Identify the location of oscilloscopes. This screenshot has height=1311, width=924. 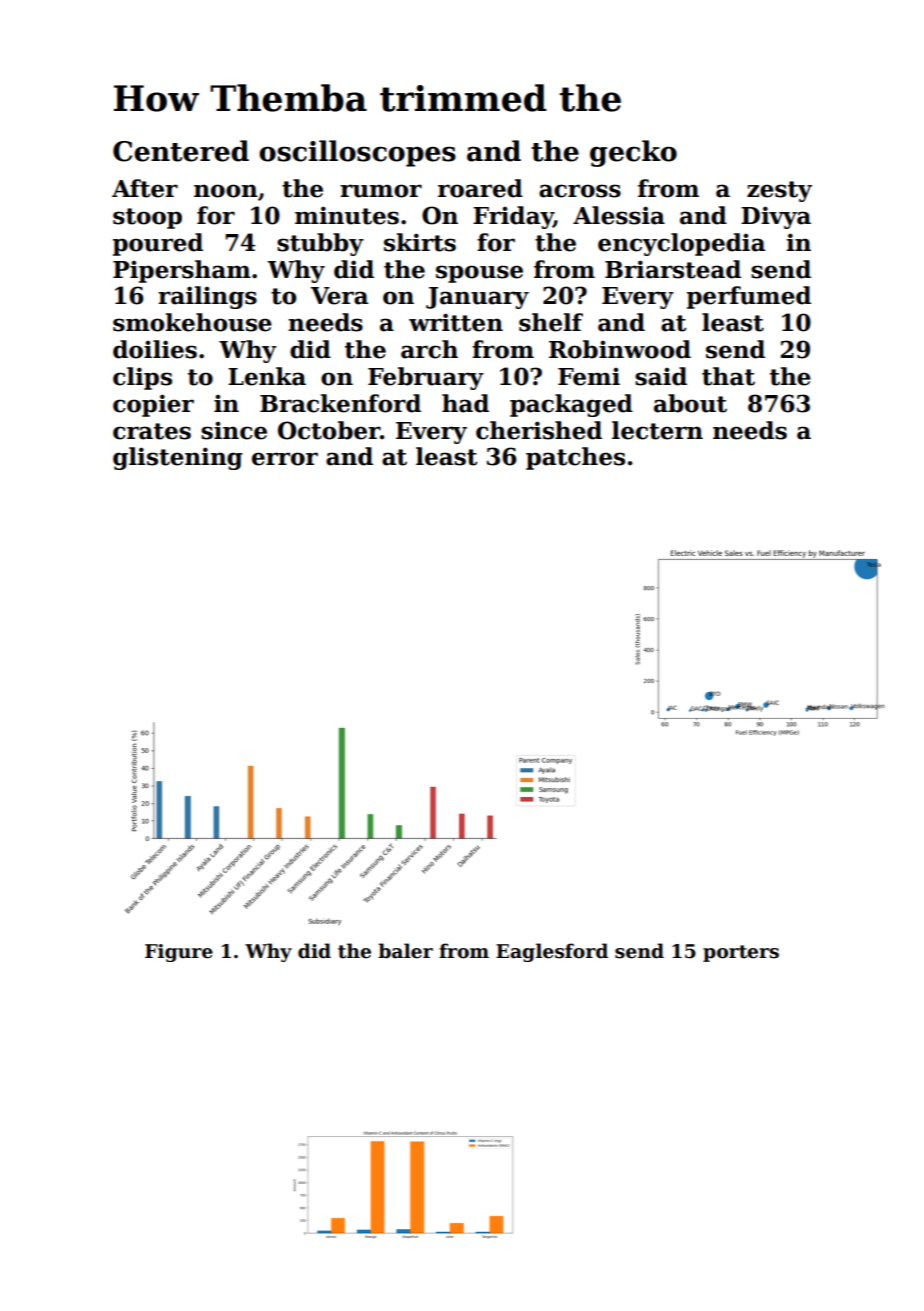
(357, 153).
